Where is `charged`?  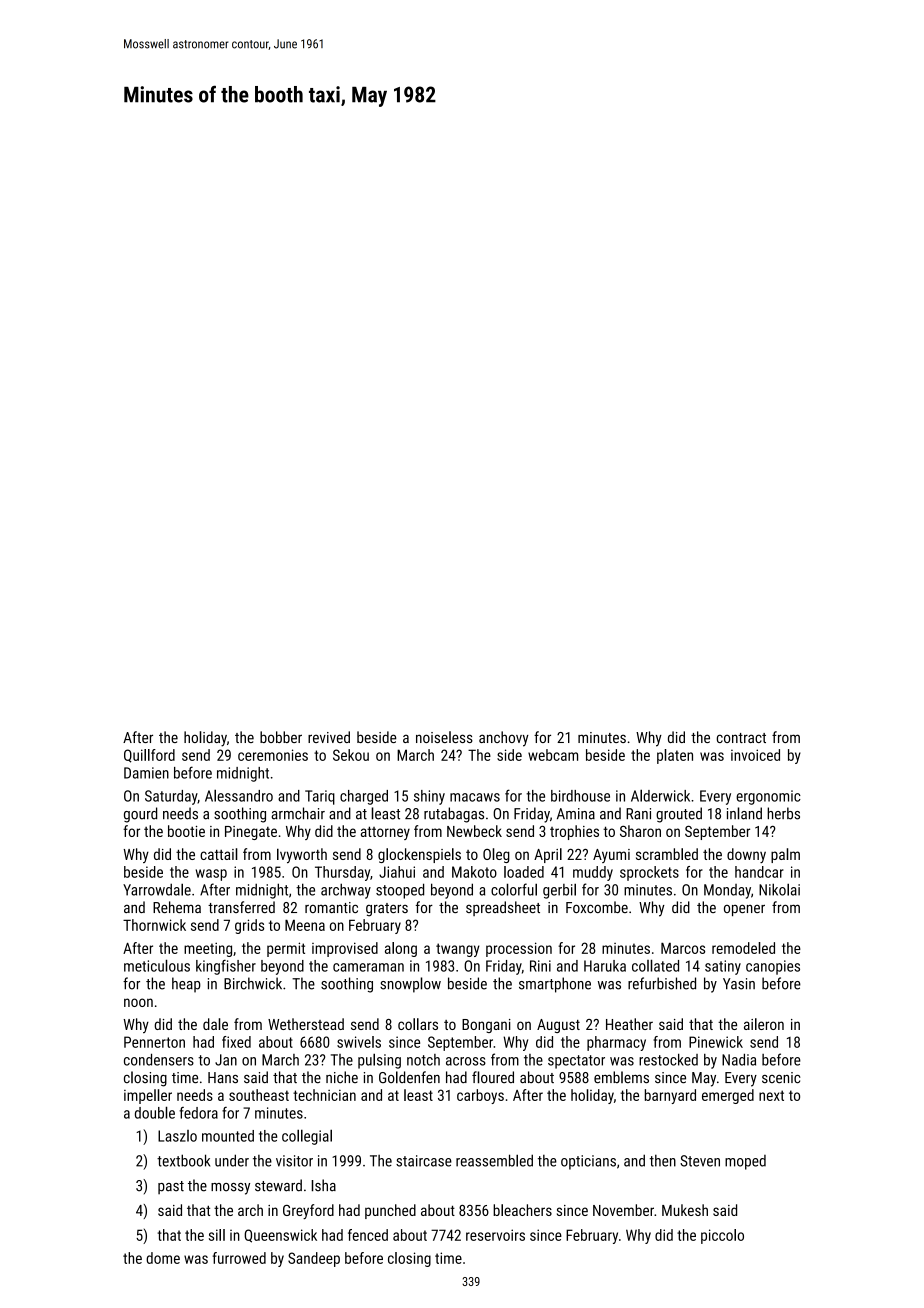
charged is located at coordinates (364, 797).
